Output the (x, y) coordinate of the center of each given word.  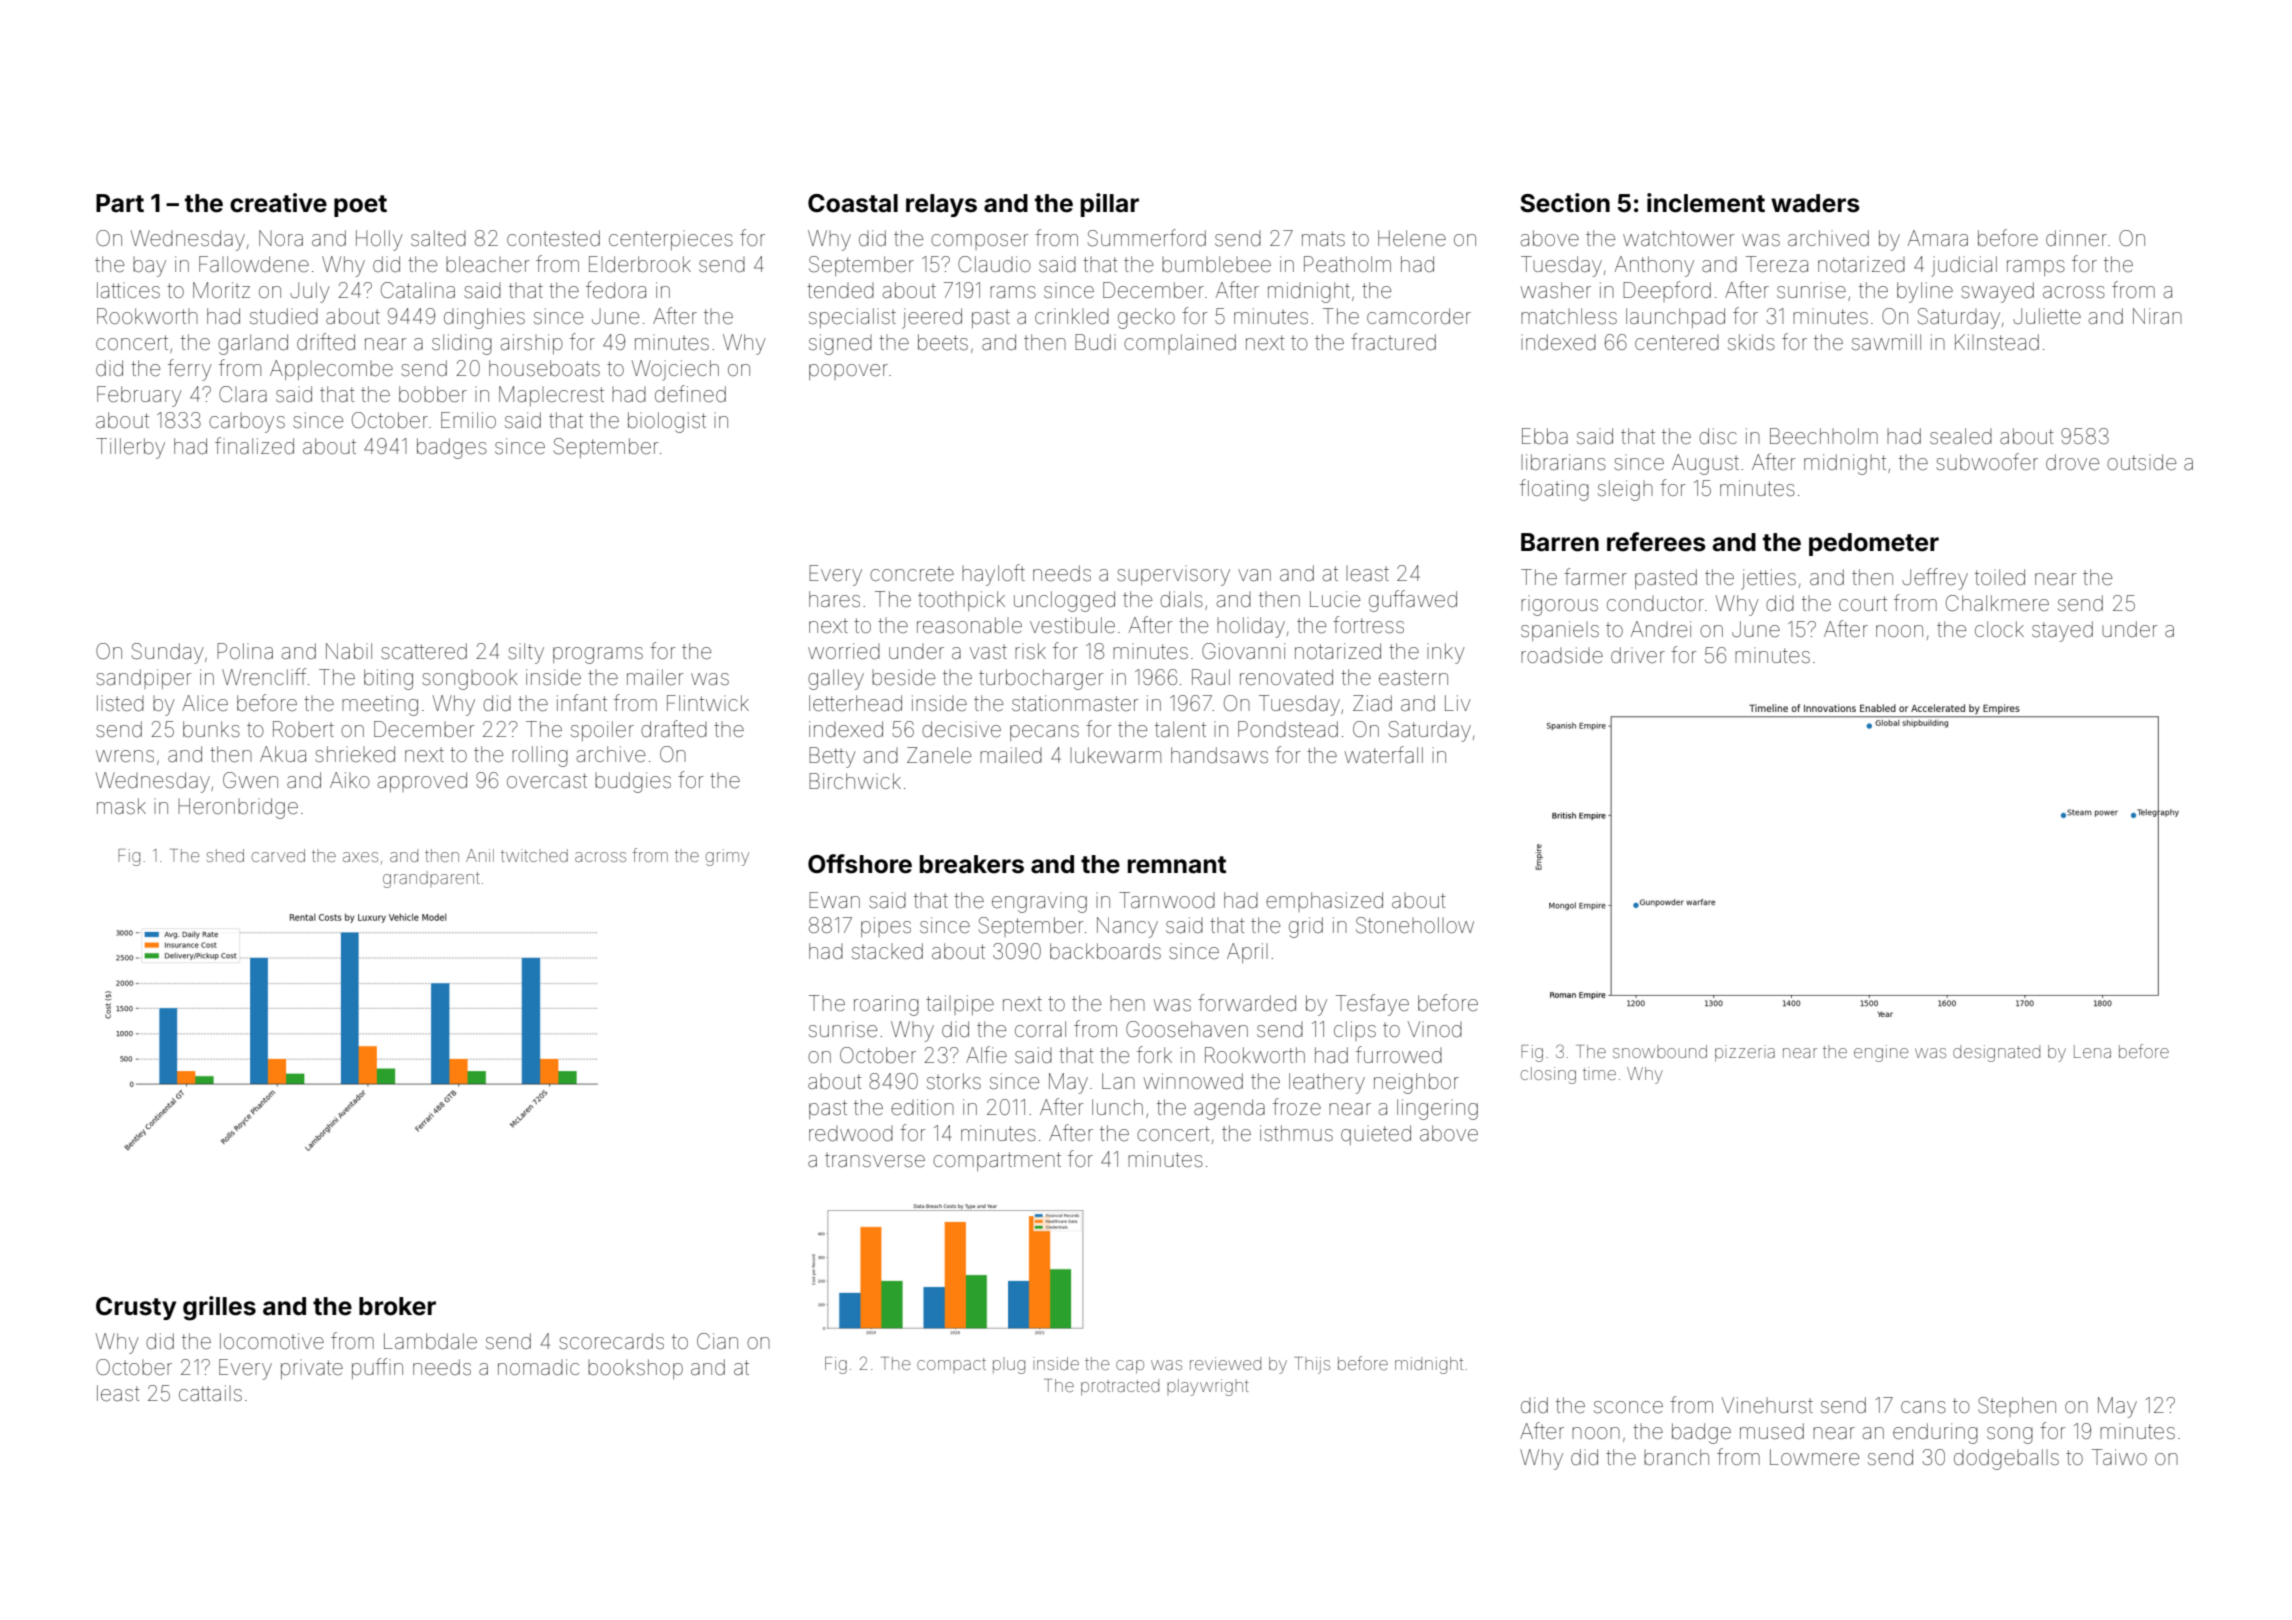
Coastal (853, 203)
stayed (2062, 631)
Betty (832, 757)
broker (397, 1306)
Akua (283, 754)
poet (360, 206)
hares (834, 599)
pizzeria (1745, 1053)
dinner (2076, 238)
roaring (886, 1005)
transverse (875, 1160)
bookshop (635, 1369)
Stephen (2017, 1407)
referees (1656, 542)
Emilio (468, 420)
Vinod (1435, 1029)
